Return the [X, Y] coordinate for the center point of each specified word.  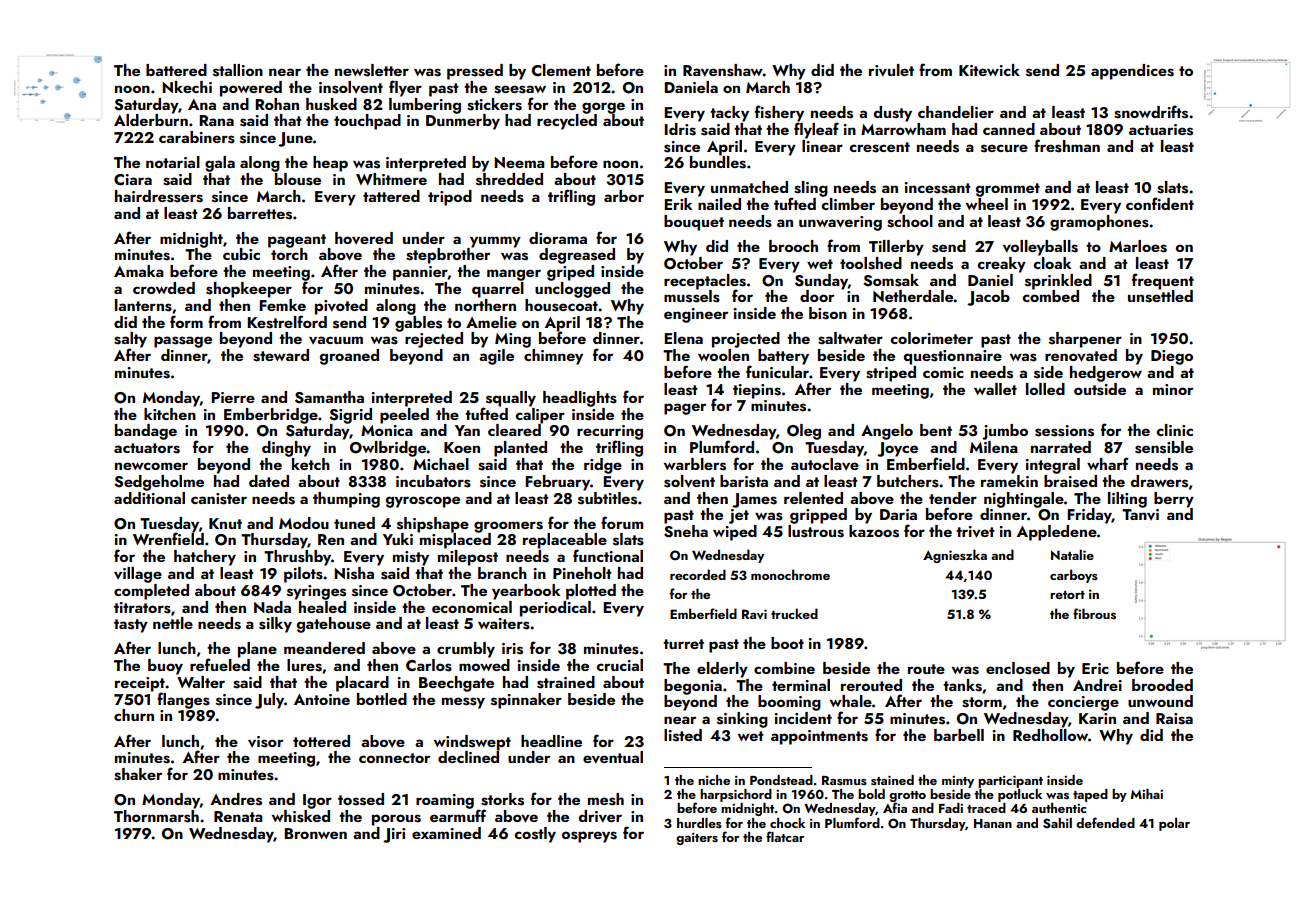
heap [330, 164]
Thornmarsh [156, 816]
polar [1174, 824]
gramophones [1099, 223]
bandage [146, 432]
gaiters [697, 839]
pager [685, 409]
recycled [567, 122]
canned [1009, 129]
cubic [241, 254]
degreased [577, 256]
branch [502, 573]
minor [1173, 389]
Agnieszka [955, 556]
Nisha [354, 573]
